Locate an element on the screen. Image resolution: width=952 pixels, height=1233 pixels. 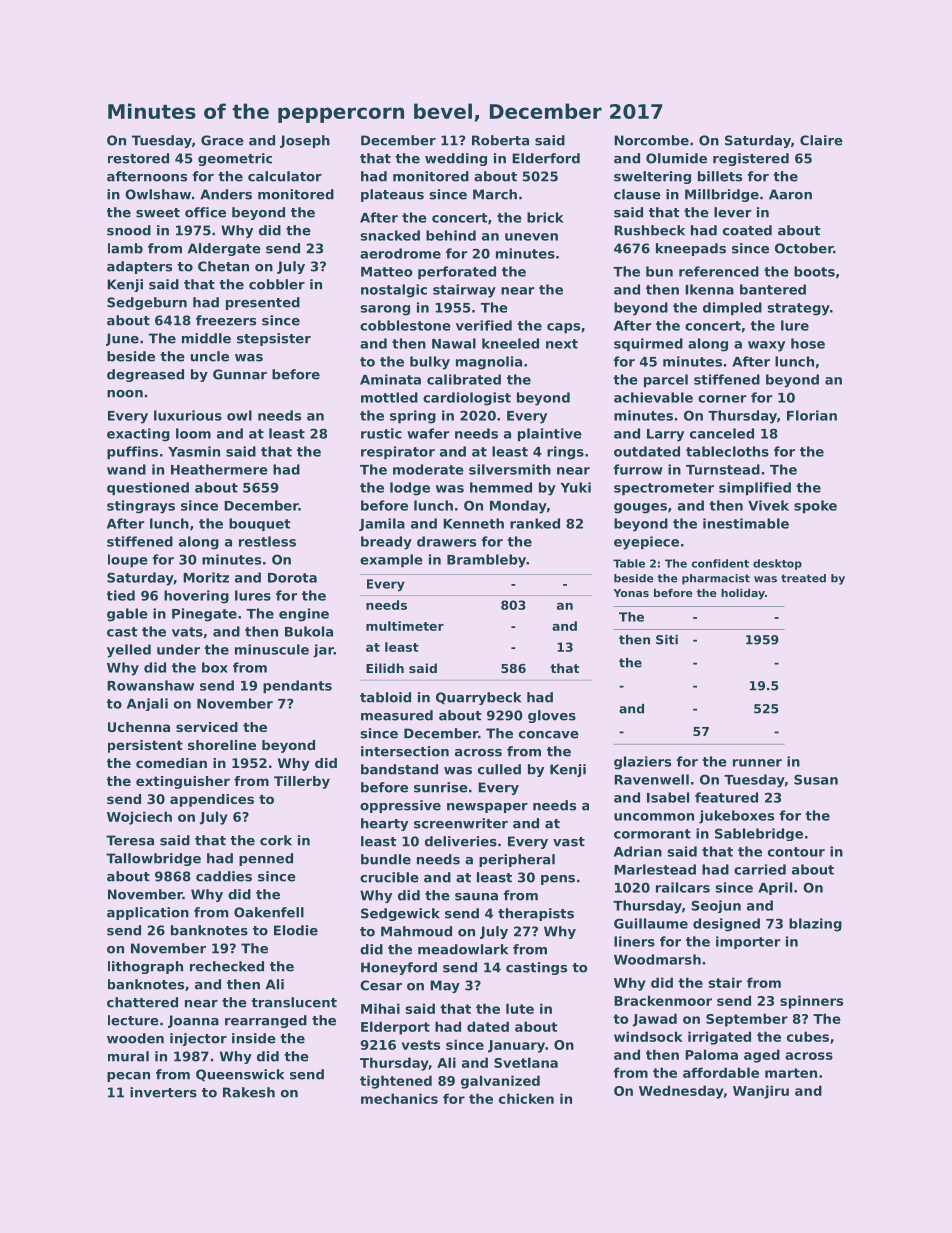
Yonas is located at coordinates (631, 593).
